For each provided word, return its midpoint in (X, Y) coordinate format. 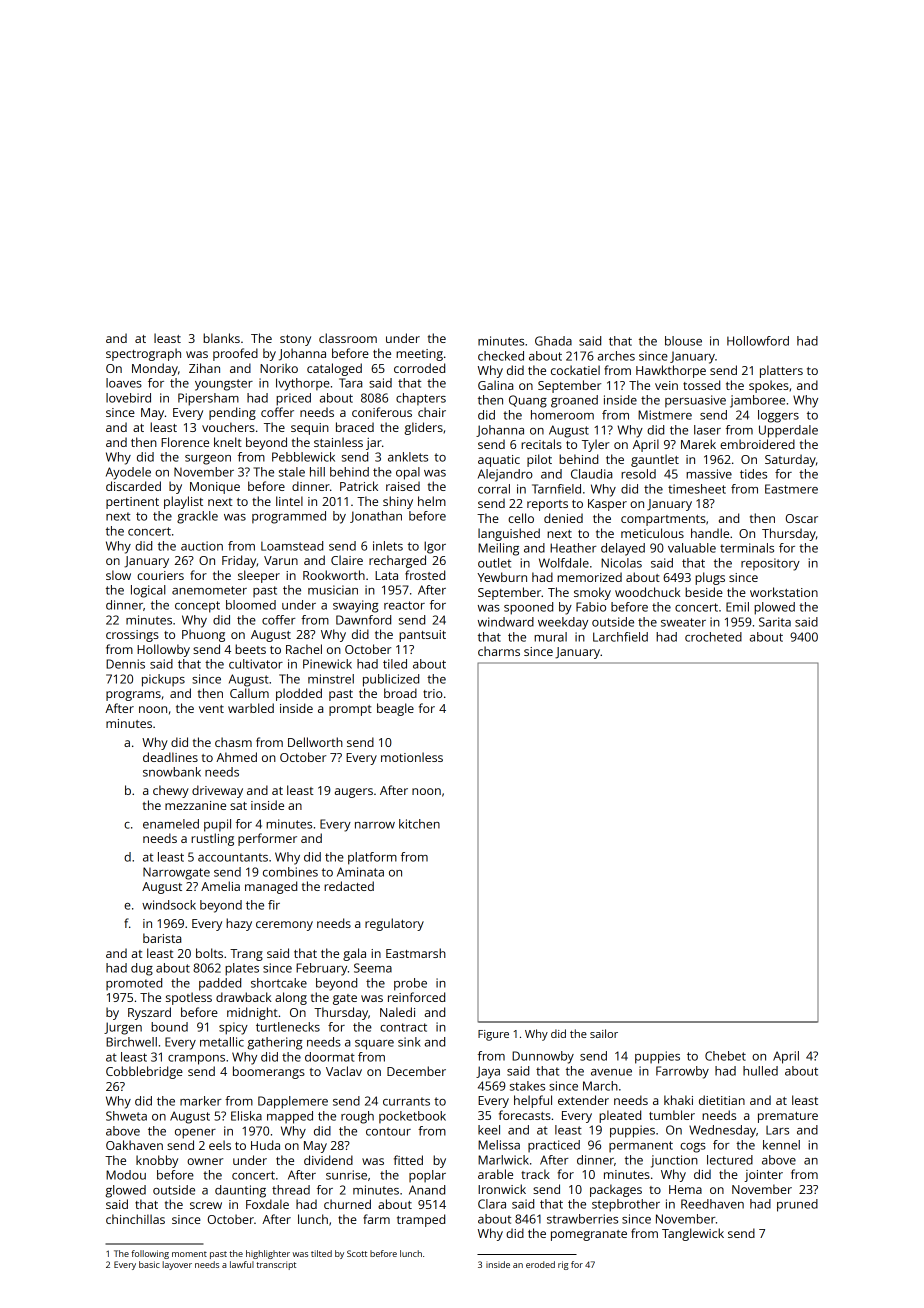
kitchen (419, 824)
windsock (169, 905)
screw (206, 1205)
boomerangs (269, 1072)
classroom (348, 338)
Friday (239, 561)
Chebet (725, 1056)
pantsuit (422, 636)
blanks (221, 338)
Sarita (775, 622)
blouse (683, 341)
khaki (678, 1100)
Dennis (125, 664)
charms (499, 651)
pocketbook (412, 1117)
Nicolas (621, 563)
